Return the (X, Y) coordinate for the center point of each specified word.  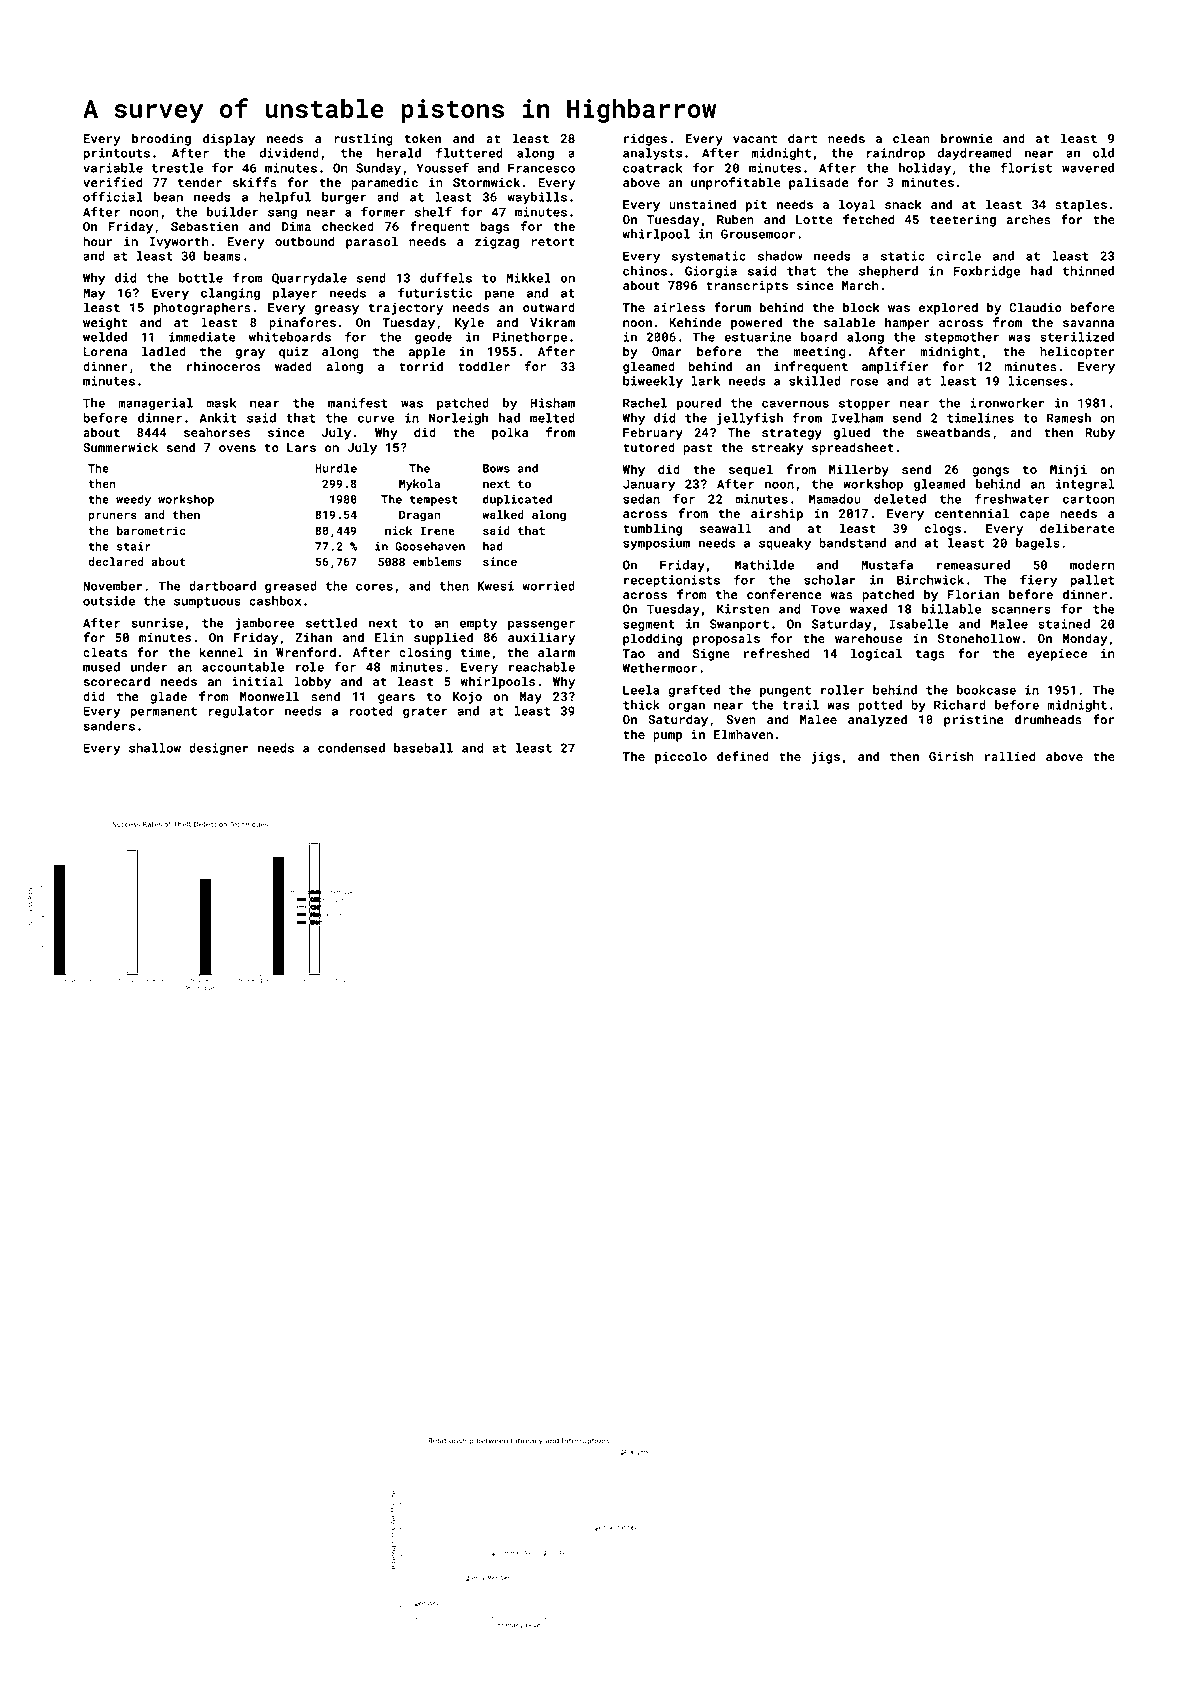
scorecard (116, 681)
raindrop (895, 154)
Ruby (1100, 433)
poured (699, 404)
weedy (133, 500)
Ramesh (1069, 418)
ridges (645, 139)
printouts (116, 154)
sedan (641, 499)
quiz (293, 353)
